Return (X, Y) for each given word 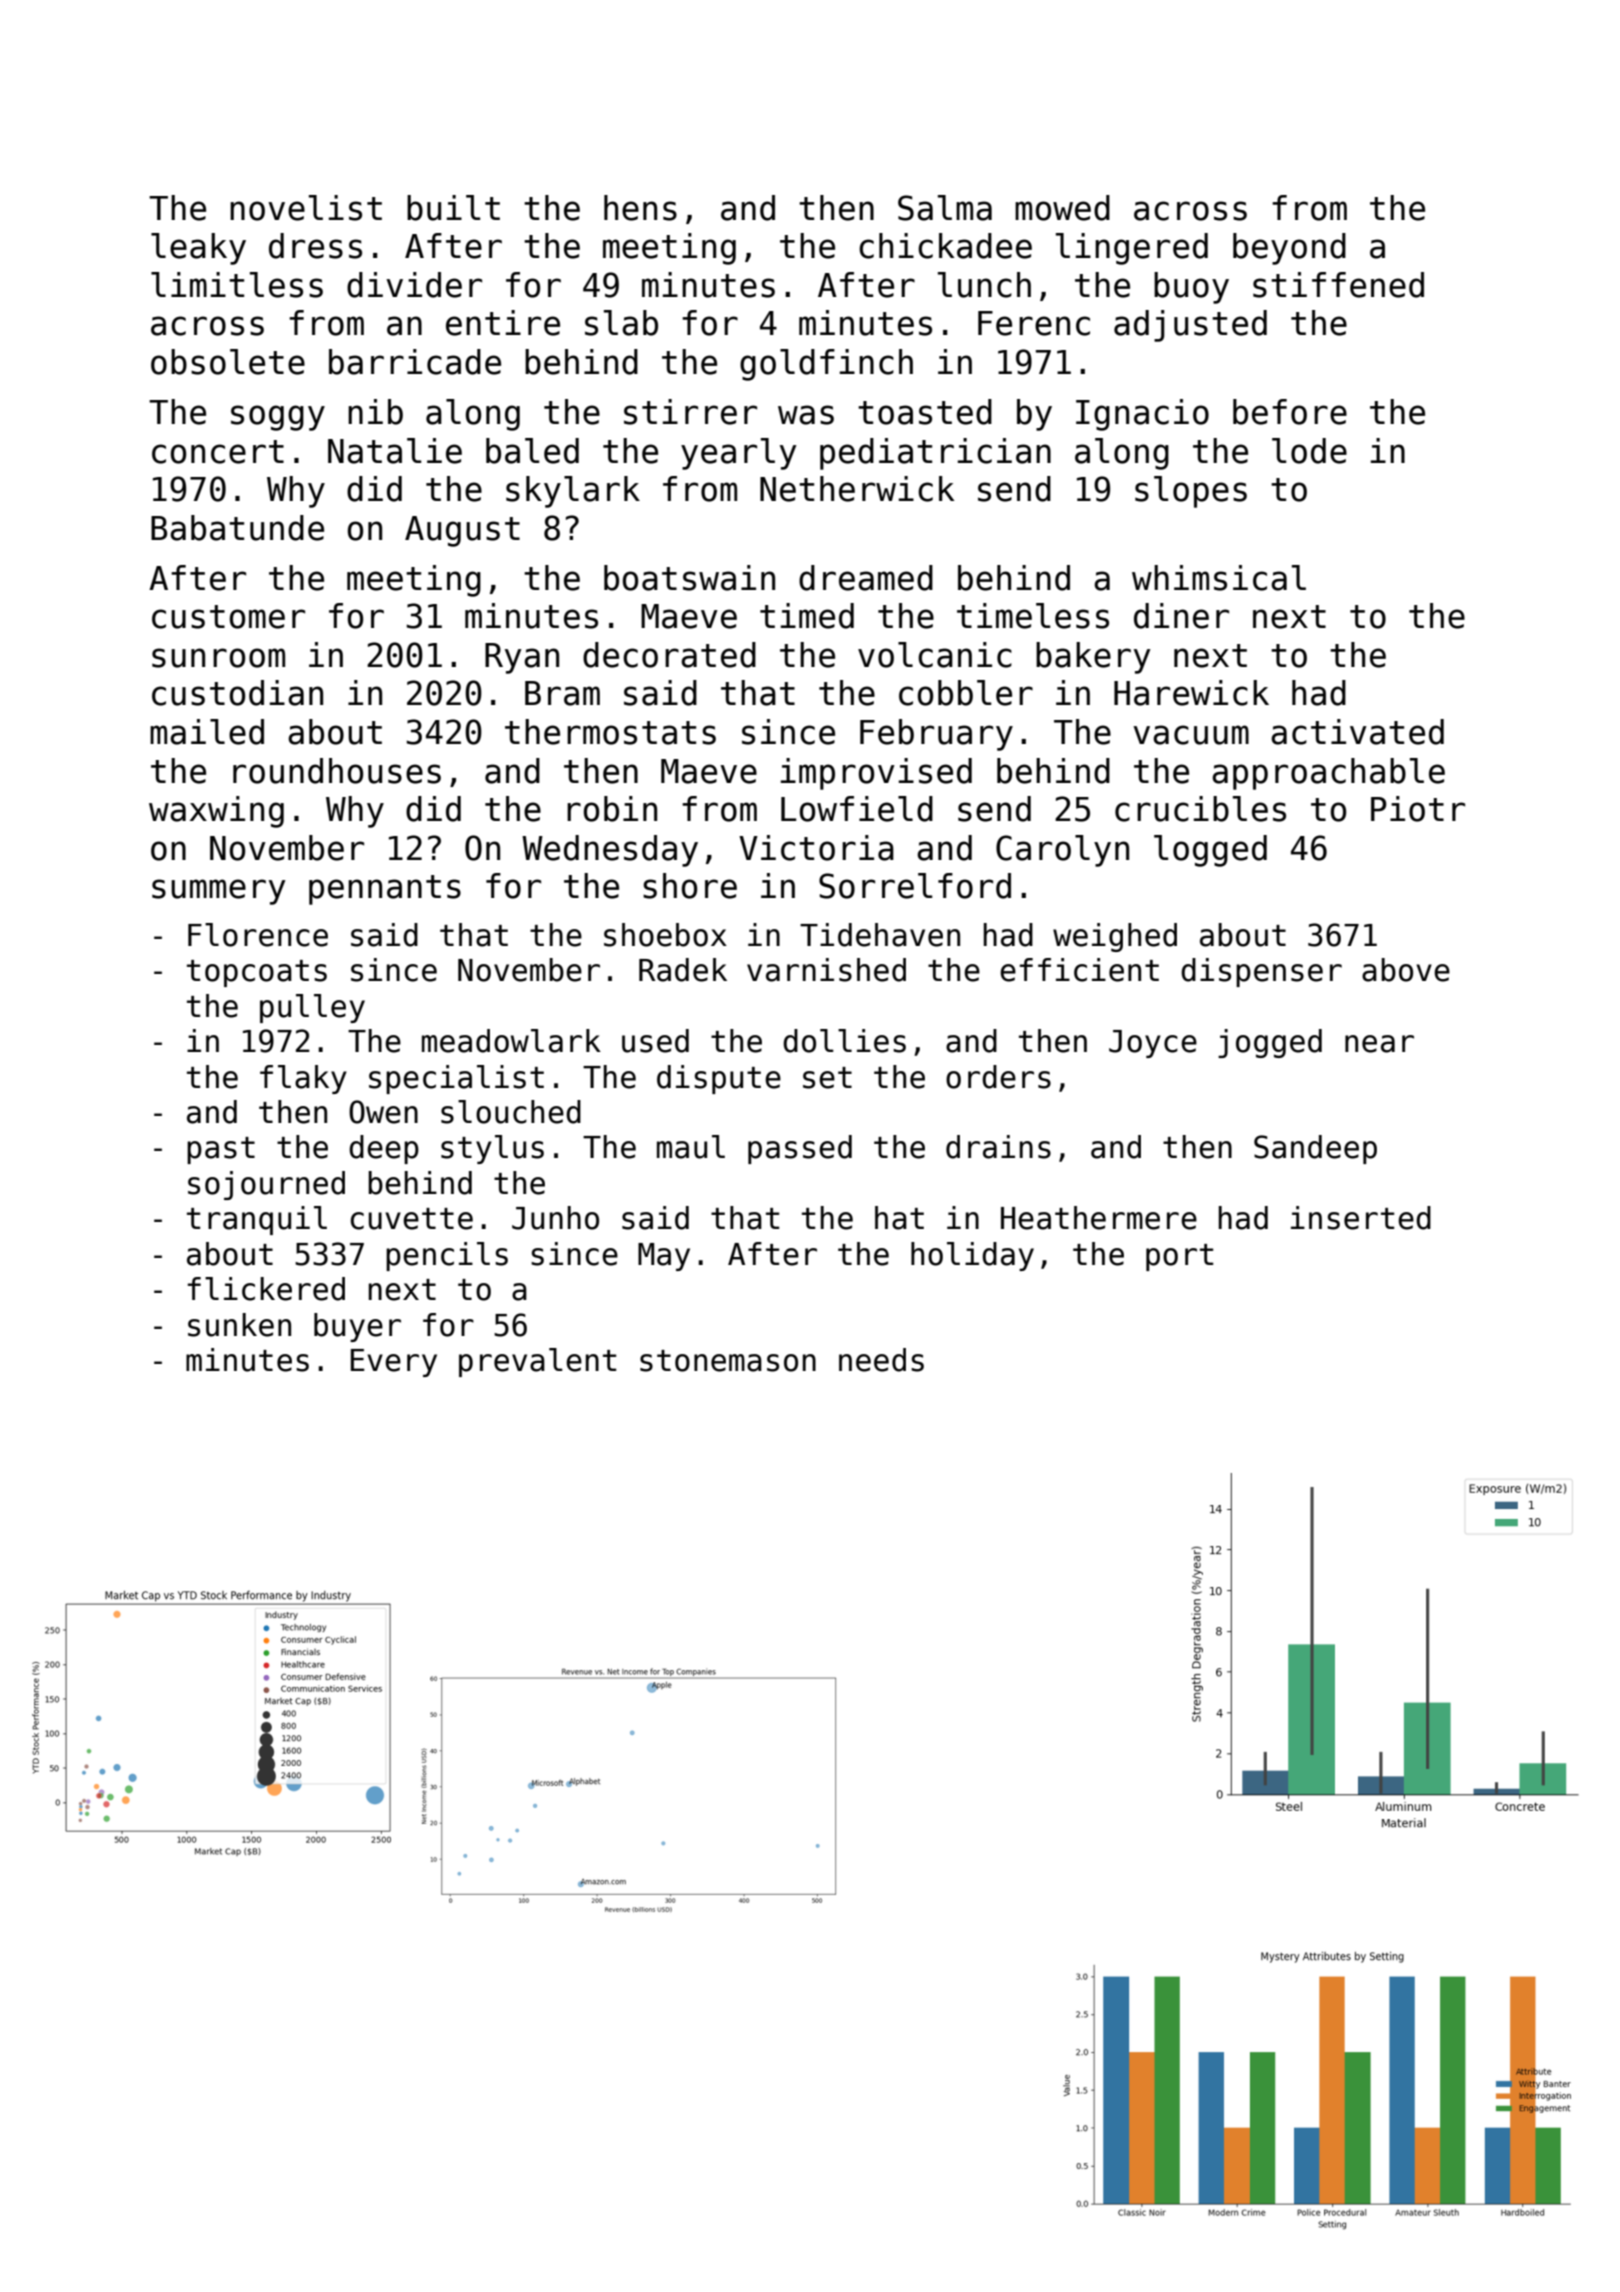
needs (881, 1360)
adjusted (1190, 326)
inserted (1361, 1218)
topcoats (257, 973)
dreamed (866, 578)
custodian (237, 693)
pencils (447, 1256)
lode (1309, 451)
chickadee (945, 246)
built (453, 208)
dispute (719, 1079)
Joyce (1153, 1044)
